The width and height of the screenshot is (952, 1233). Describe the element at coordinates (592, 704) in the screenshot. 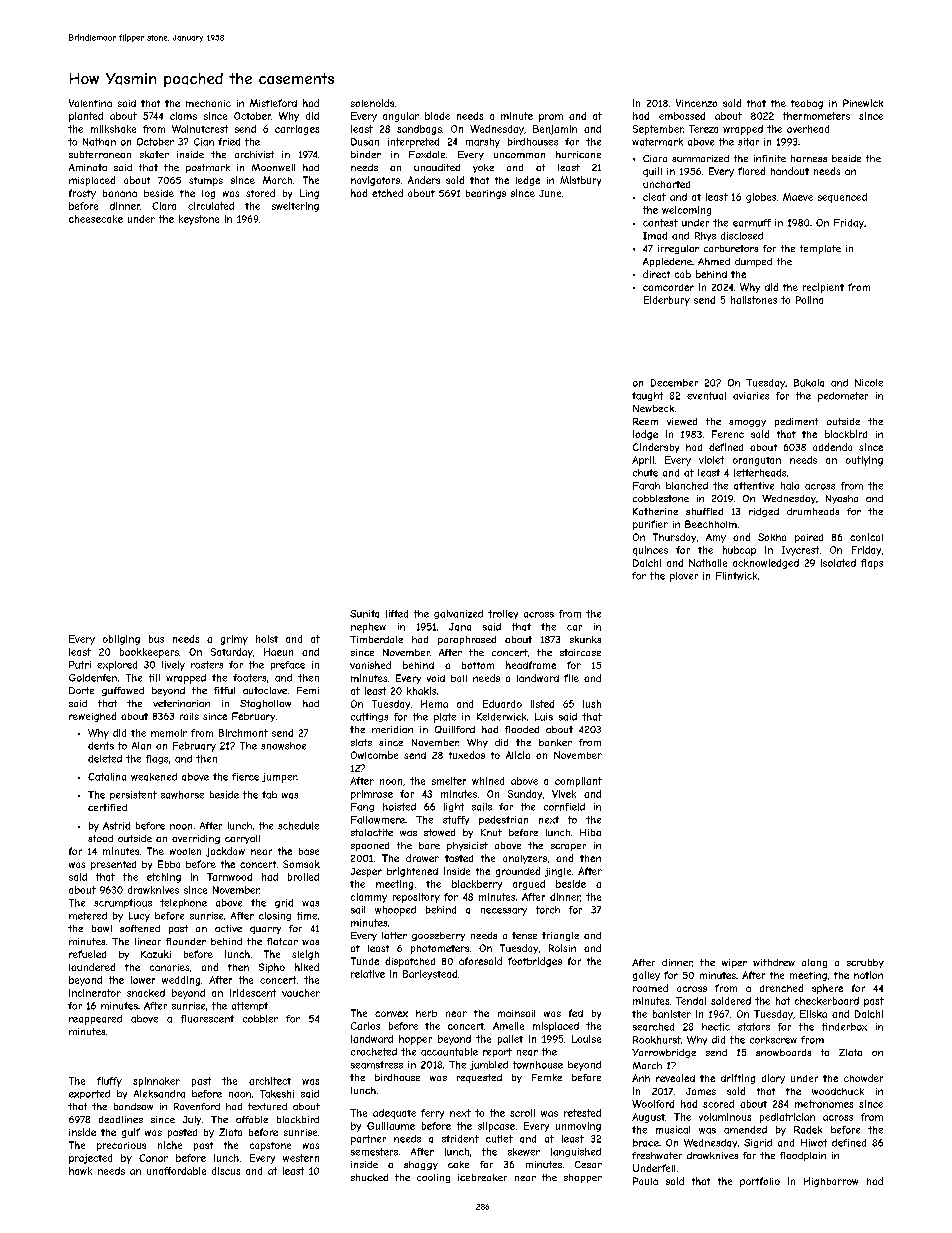

I see `lush` at that location.
